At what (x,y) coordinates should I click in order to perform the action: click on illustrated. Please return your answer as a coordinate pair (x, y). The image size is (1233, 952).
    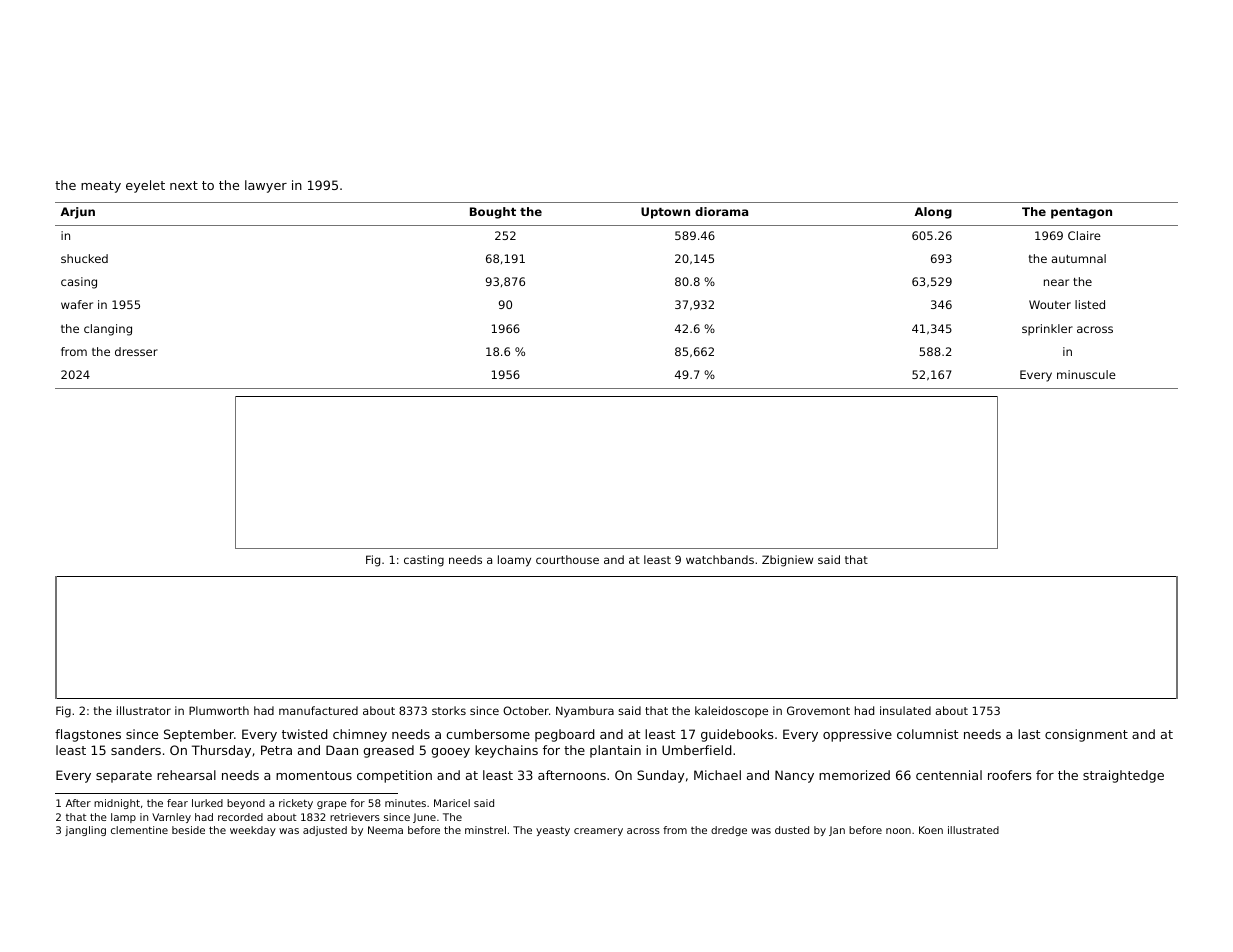
    Looking at the image, I should click on (973, 830).
